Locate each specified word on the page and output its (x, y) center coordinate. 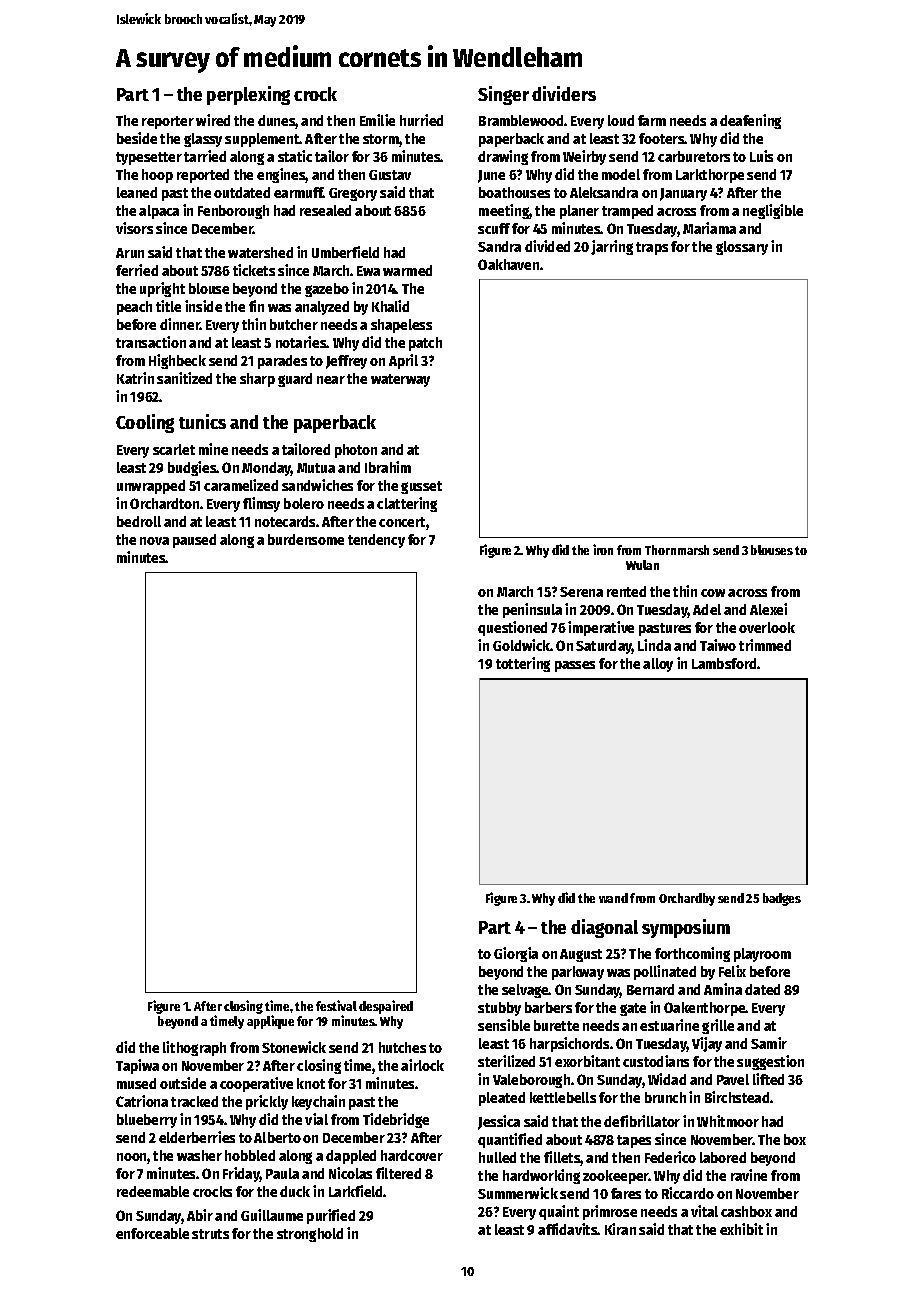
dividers (564, 93)
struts (210, 1234)
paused (194, 541)
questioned (512, 628)
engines (281, 175)
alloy (658, 665)
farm (652, 120)
